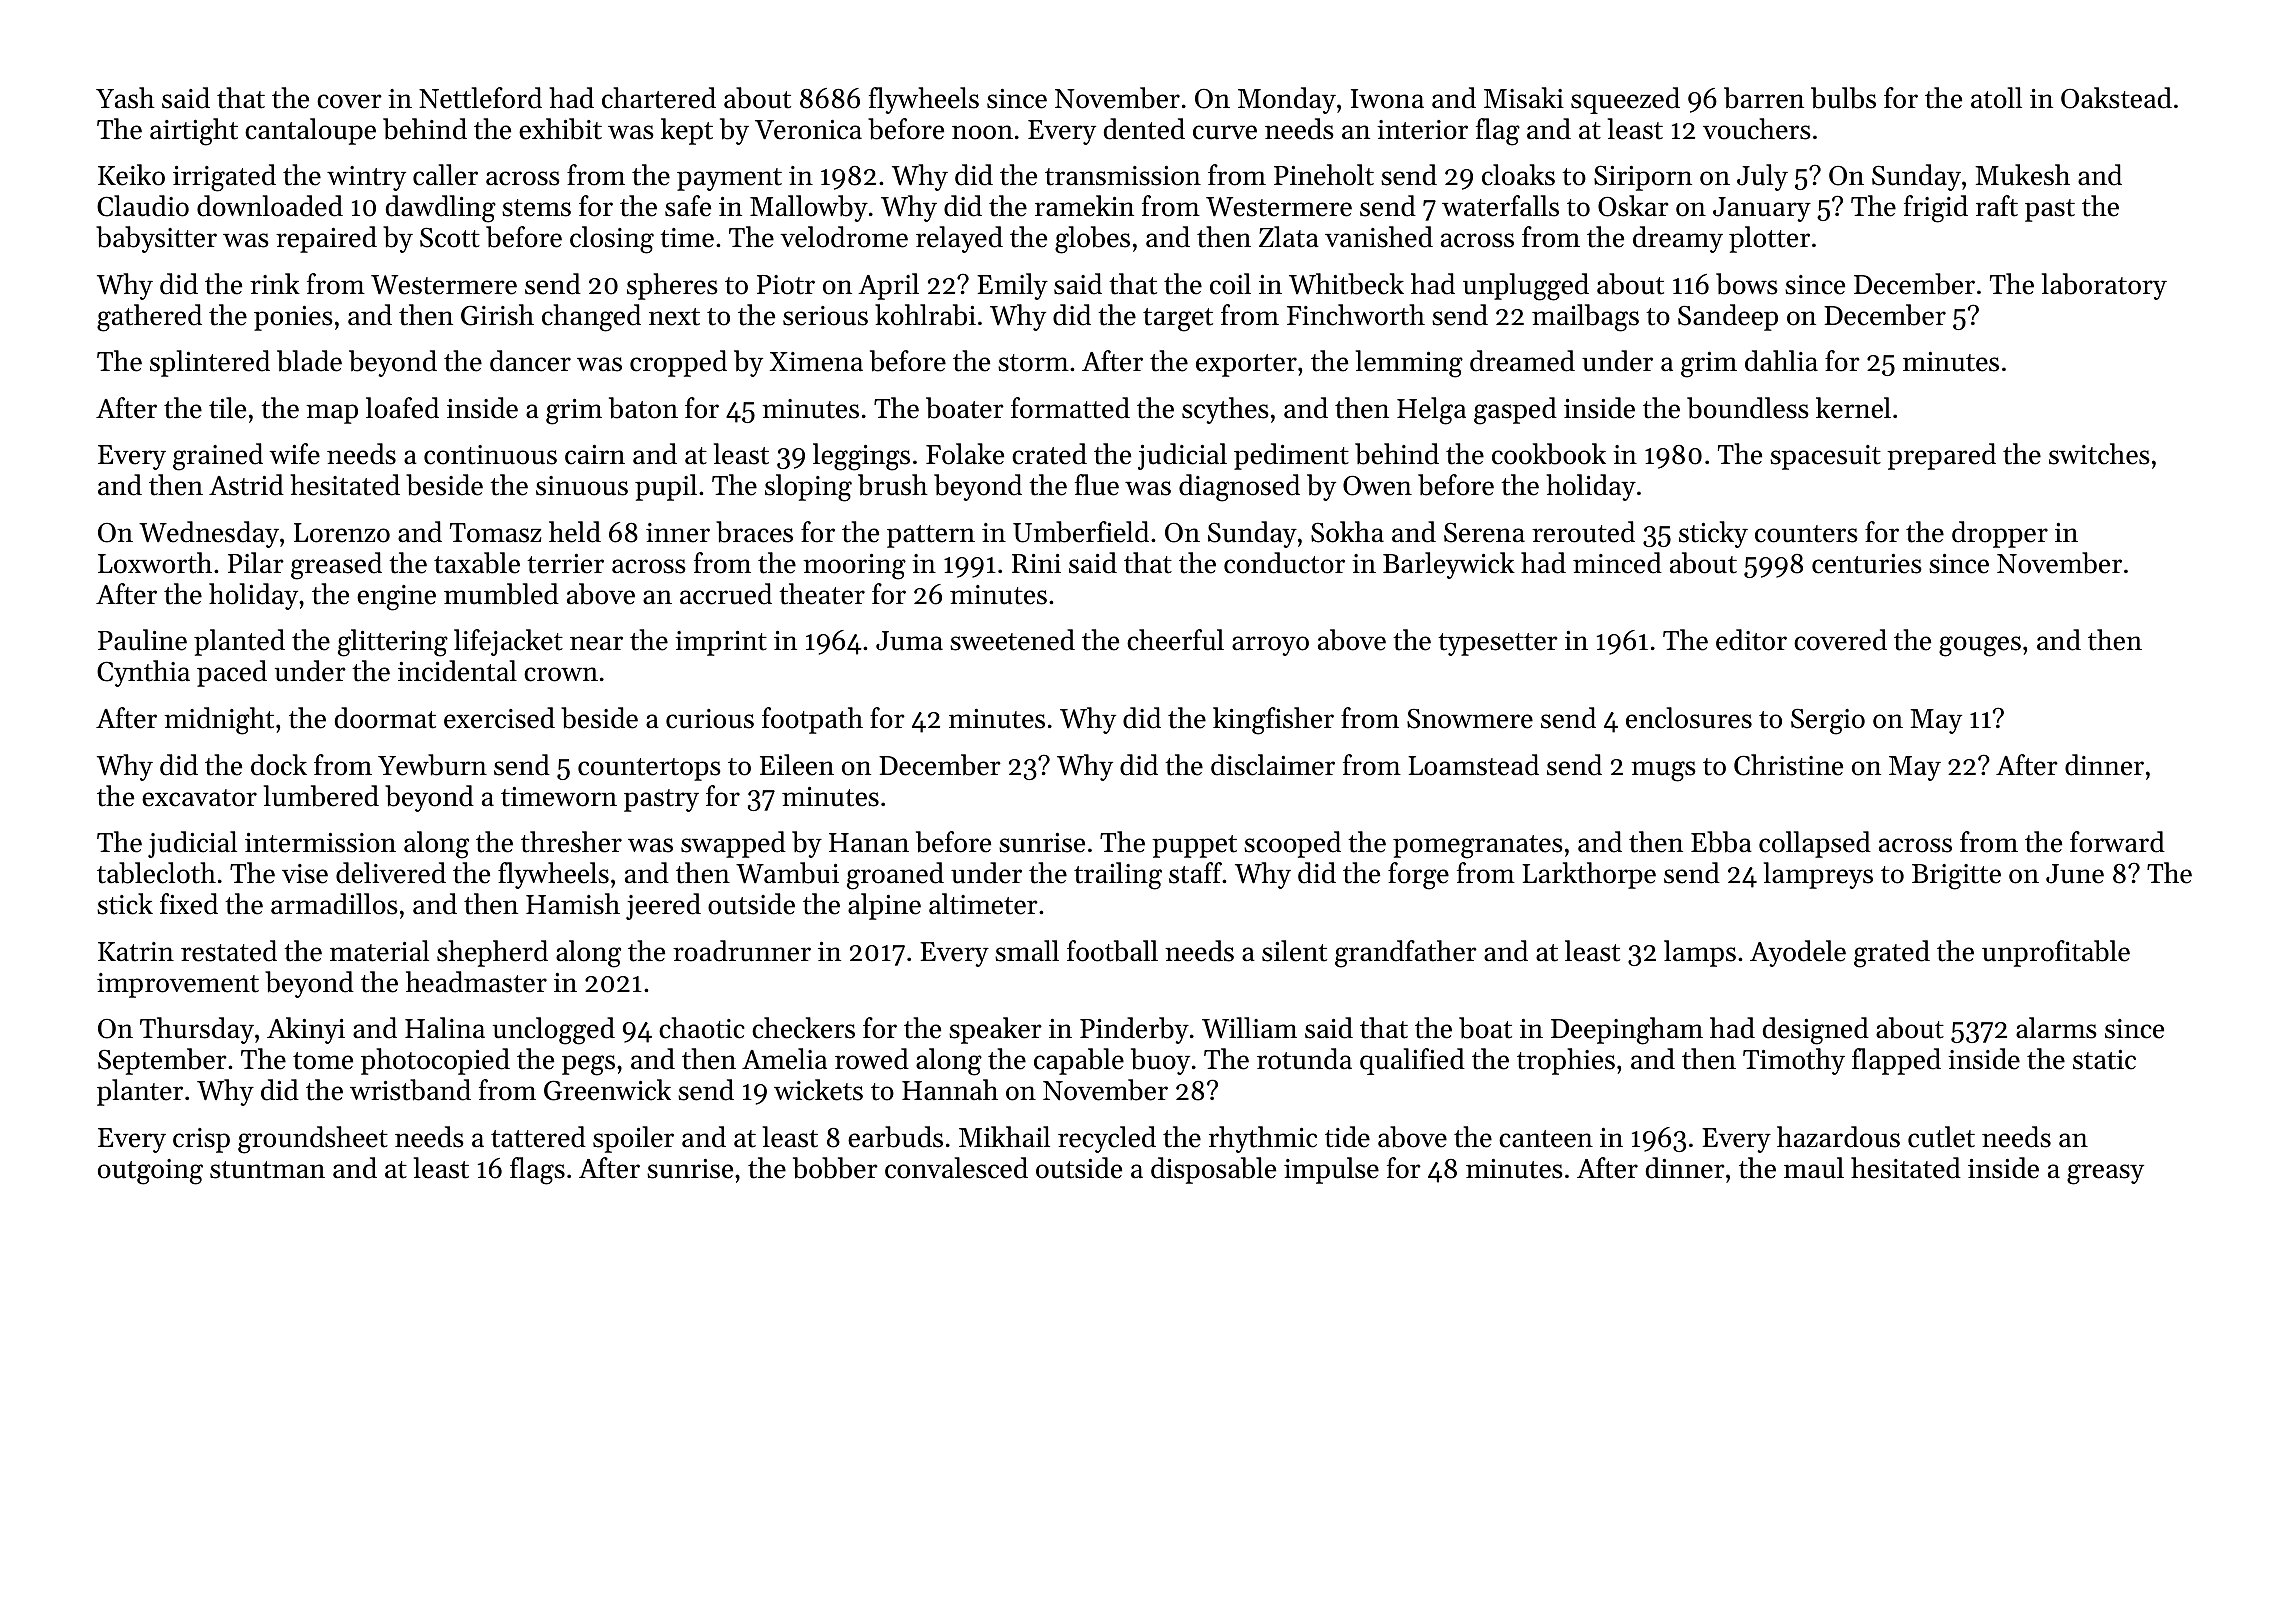 The width and height of the screenshot is (2292, 1620). Describe the element at coordinates (1284, 563) in the screenshot. I see `conductor` at that location.
